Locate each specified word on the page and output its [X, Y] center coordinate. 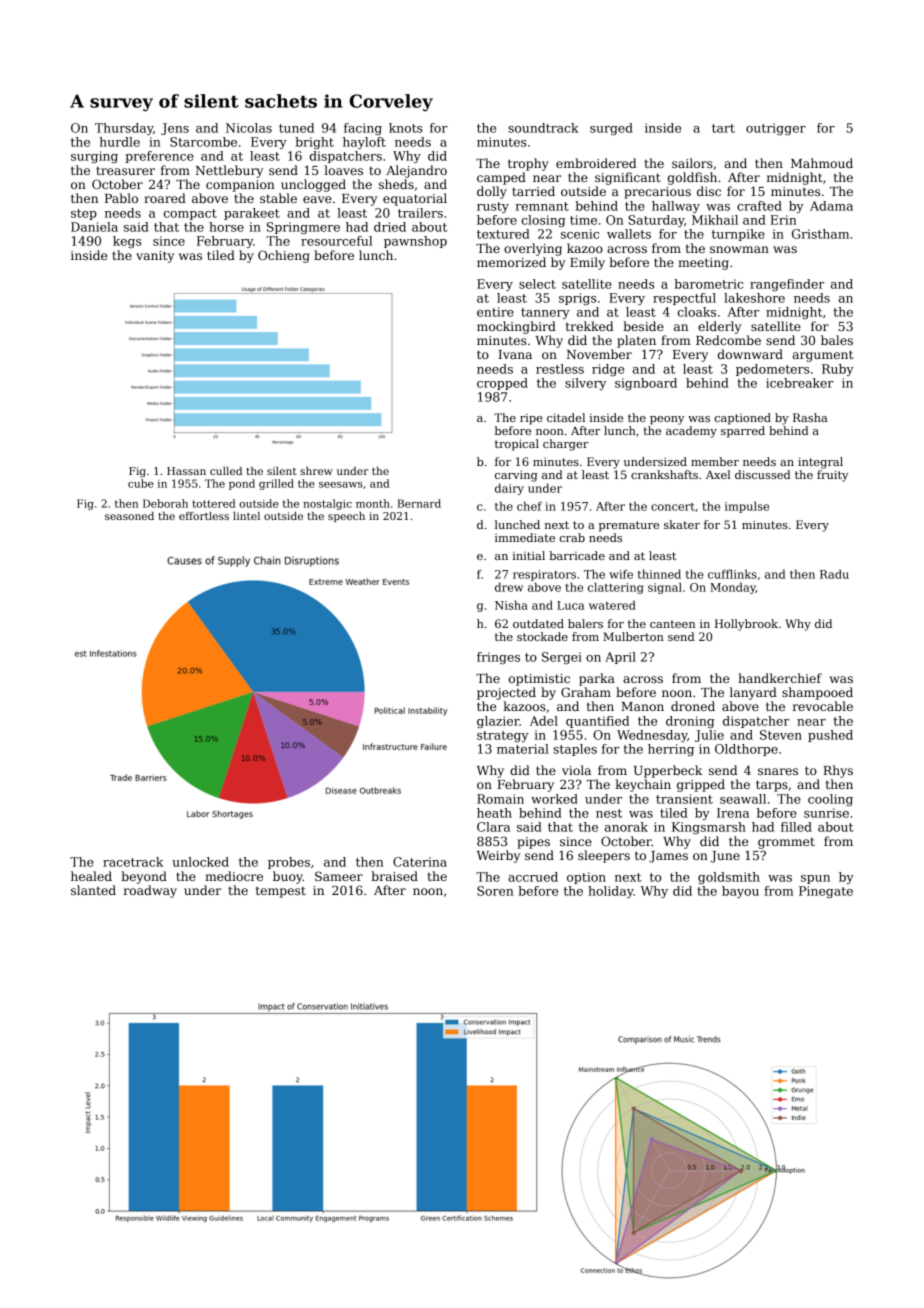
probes [289, 863]
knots [405, 128]
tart [723, 128]
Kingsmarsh [709, 828]
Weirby [498, 856]
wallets [629, 234]
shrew [316, 471]
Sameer [339, 876]
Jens [175, 129]
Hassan [186, 471]
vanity [155, 257]
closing [543, 221]
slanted [93, 890]
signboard [646, 384]
